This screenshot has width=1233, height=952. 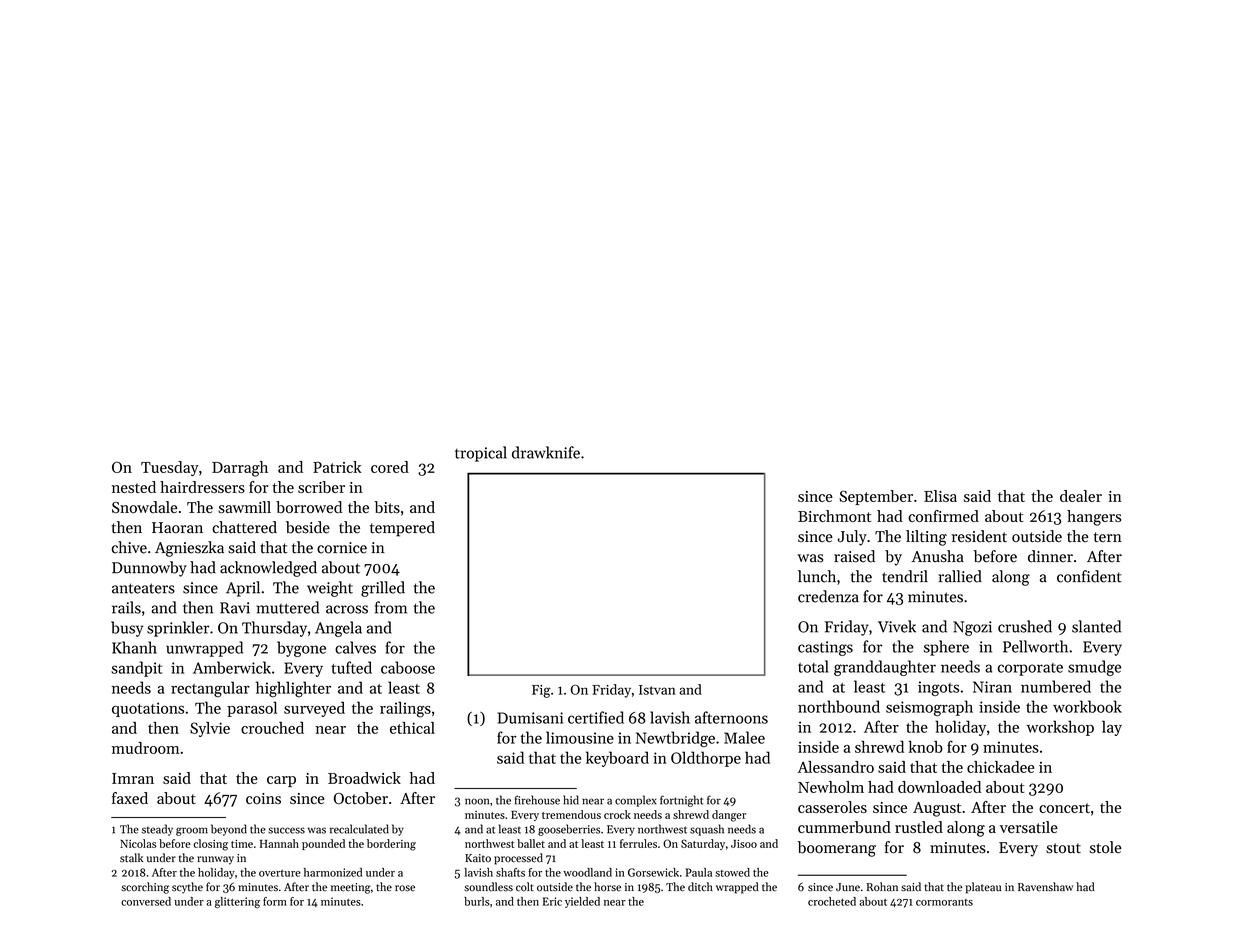 I want to click on downloaded, so click(x=939, y=787).
